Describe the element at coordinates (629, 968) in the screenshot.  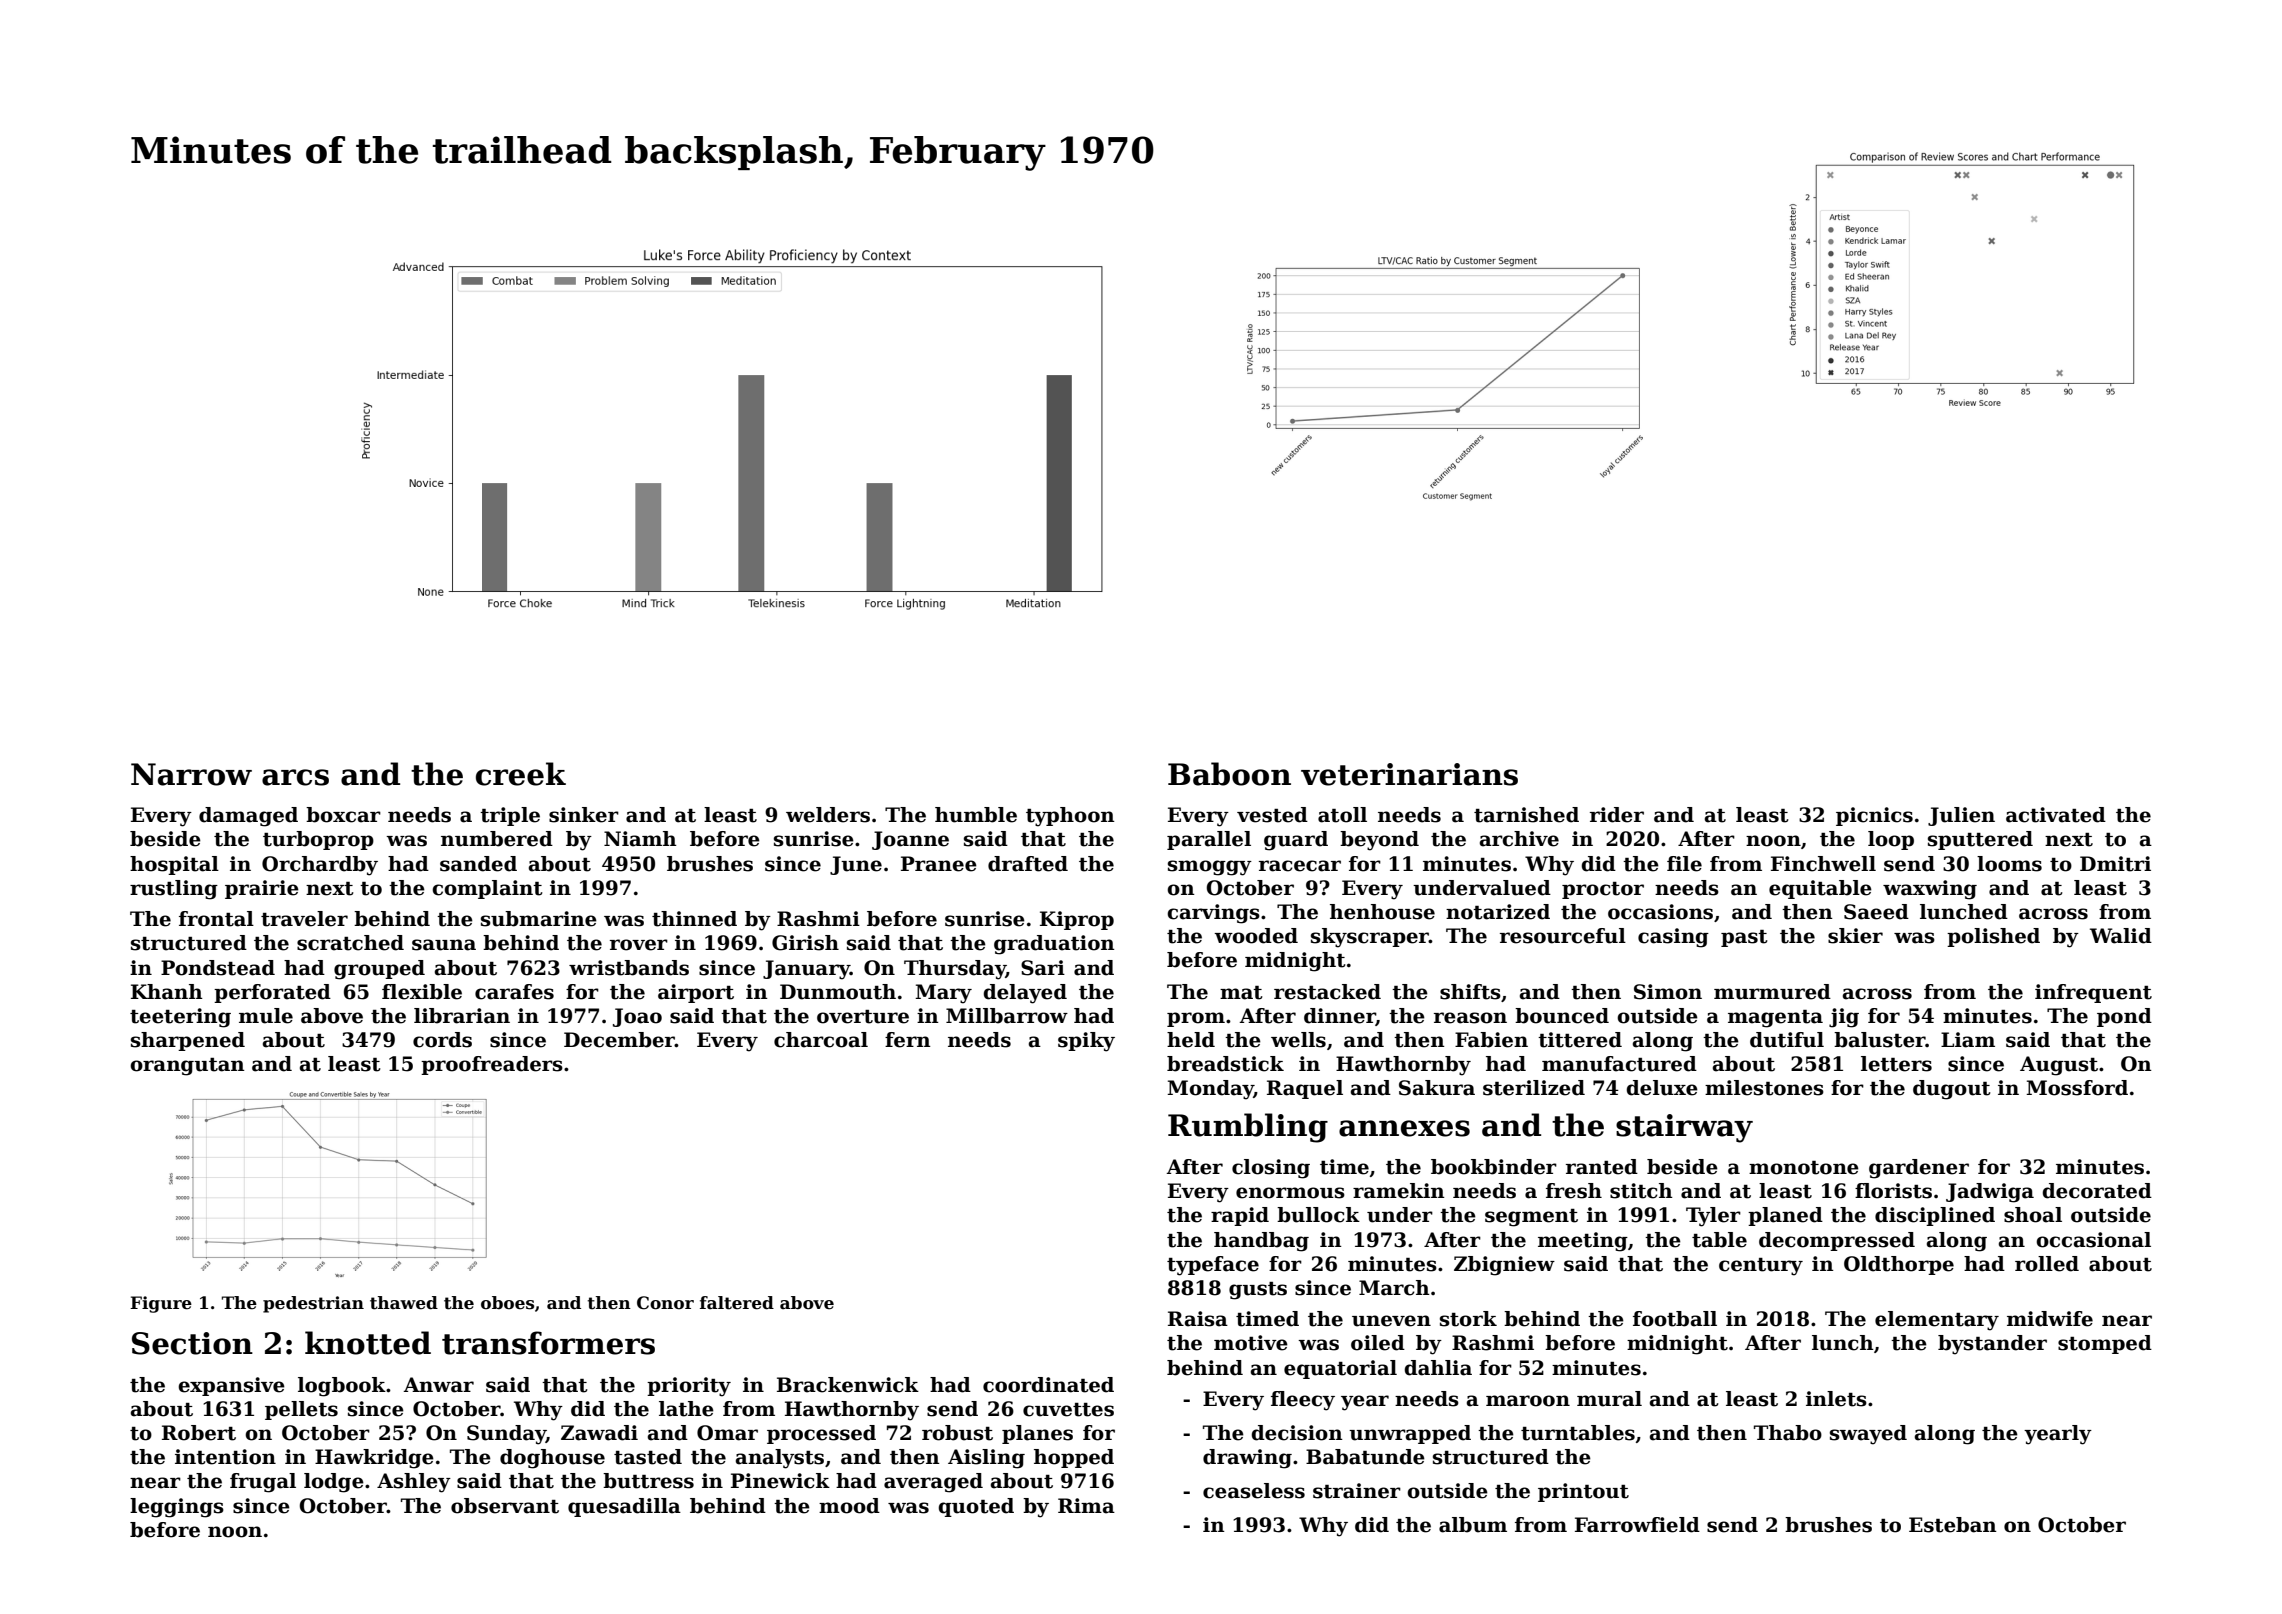
I see `wristbands` at that location.
